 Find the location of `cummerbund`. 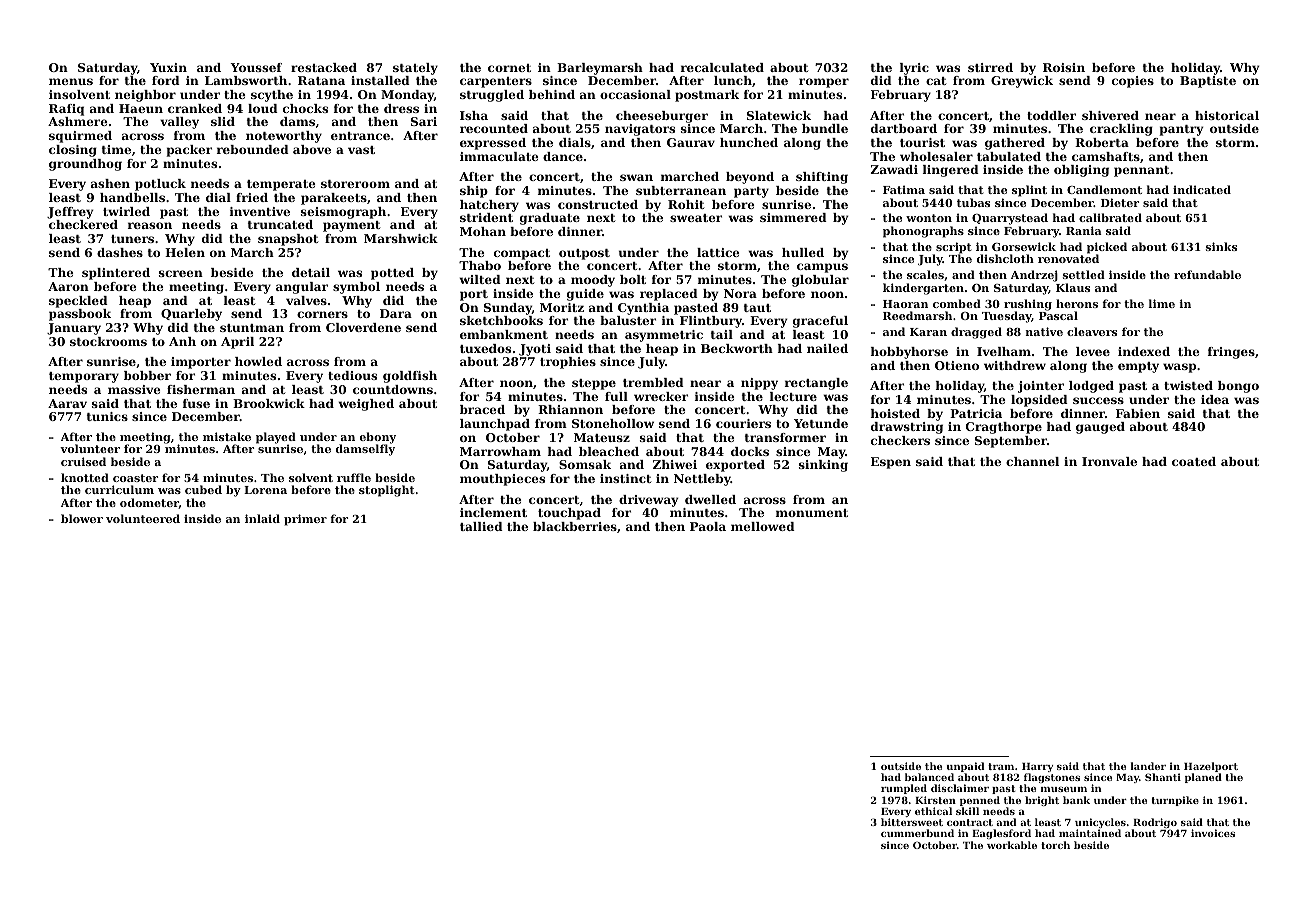

cummerbund is located at coordinates (917, 833).
